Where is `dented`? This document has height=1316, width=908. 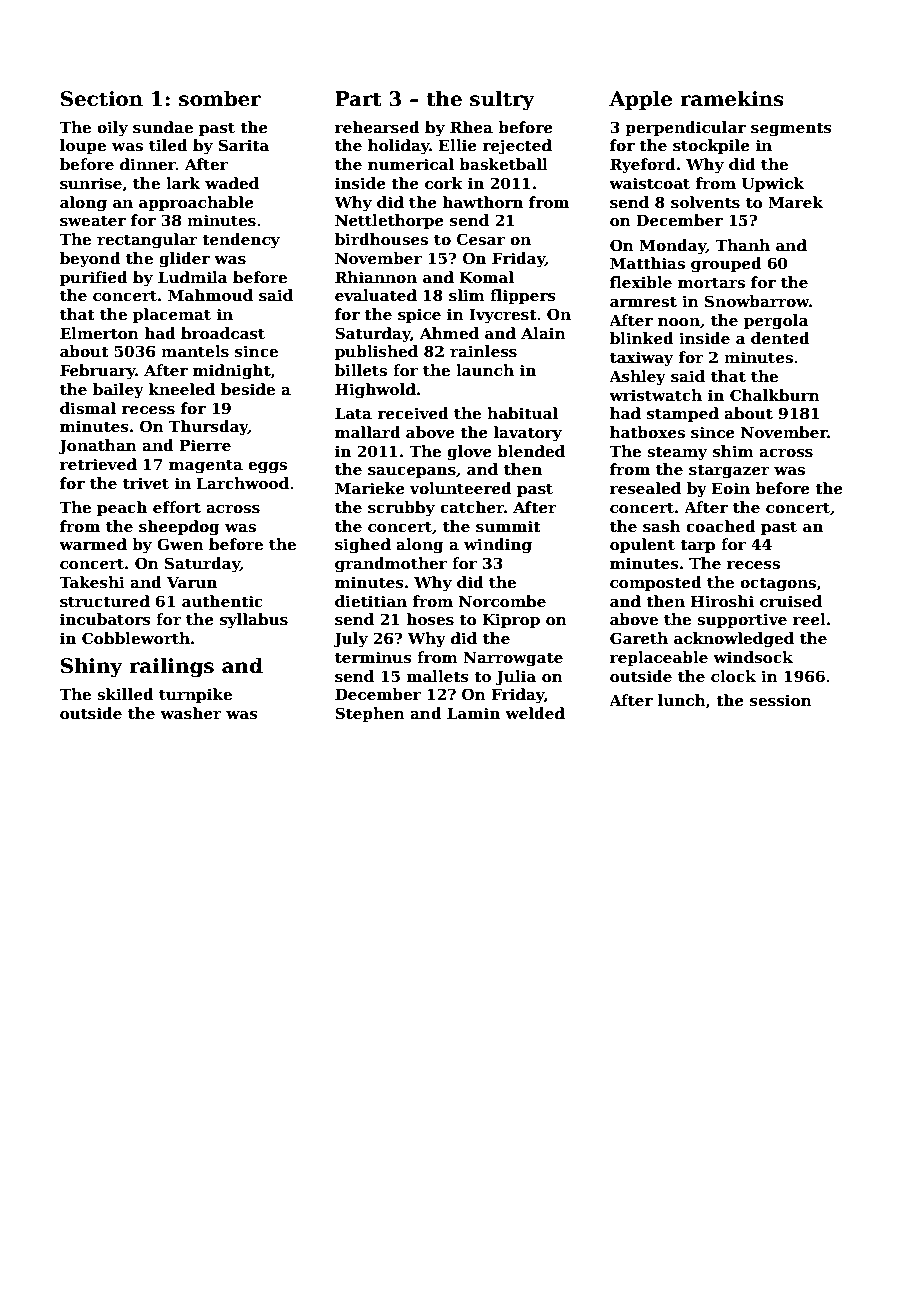 dented is located at coordinates (780, 338).
